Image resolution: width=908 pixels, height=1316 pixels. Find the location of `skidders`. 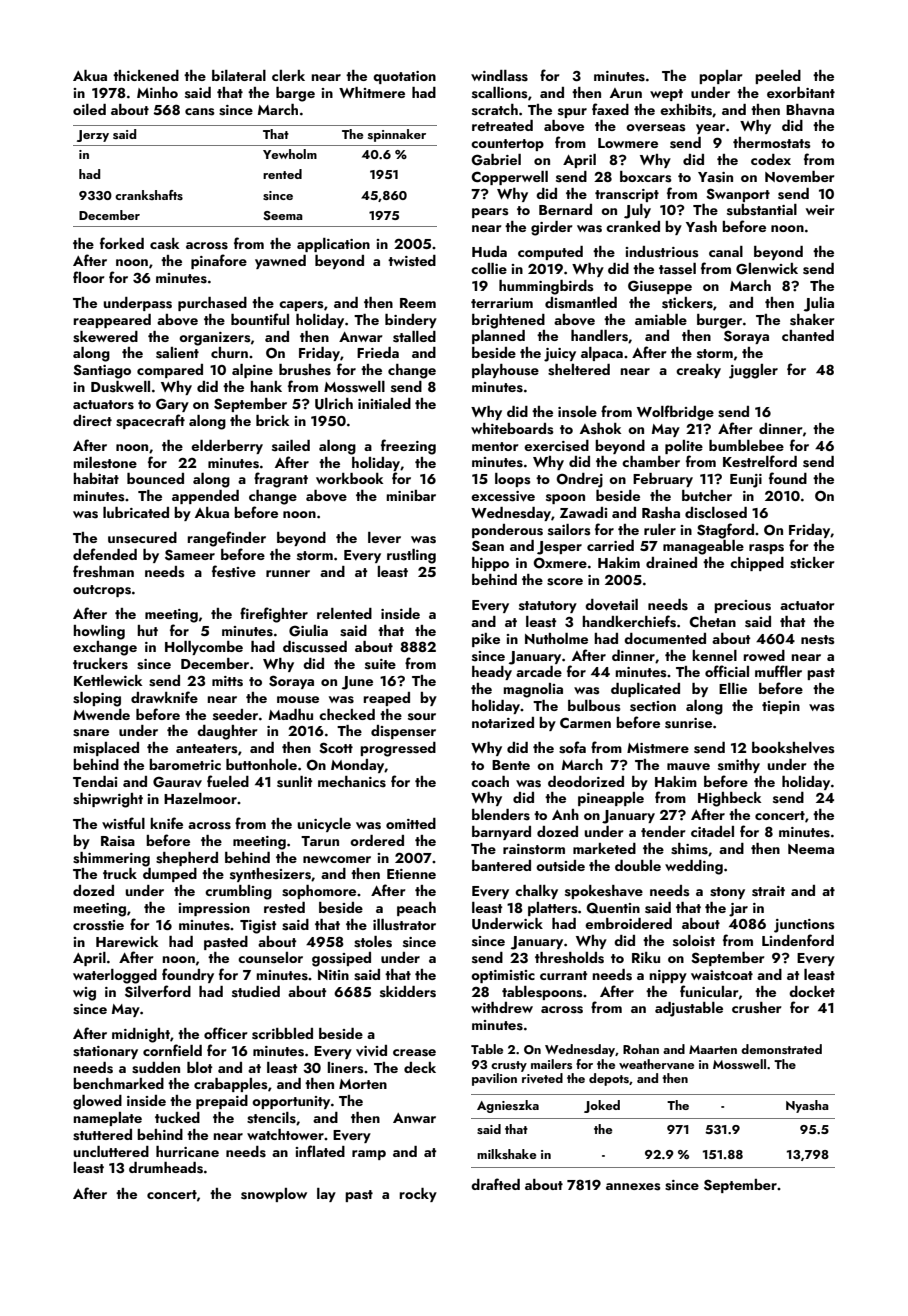

skidders is located at coordinates (408, 992).
